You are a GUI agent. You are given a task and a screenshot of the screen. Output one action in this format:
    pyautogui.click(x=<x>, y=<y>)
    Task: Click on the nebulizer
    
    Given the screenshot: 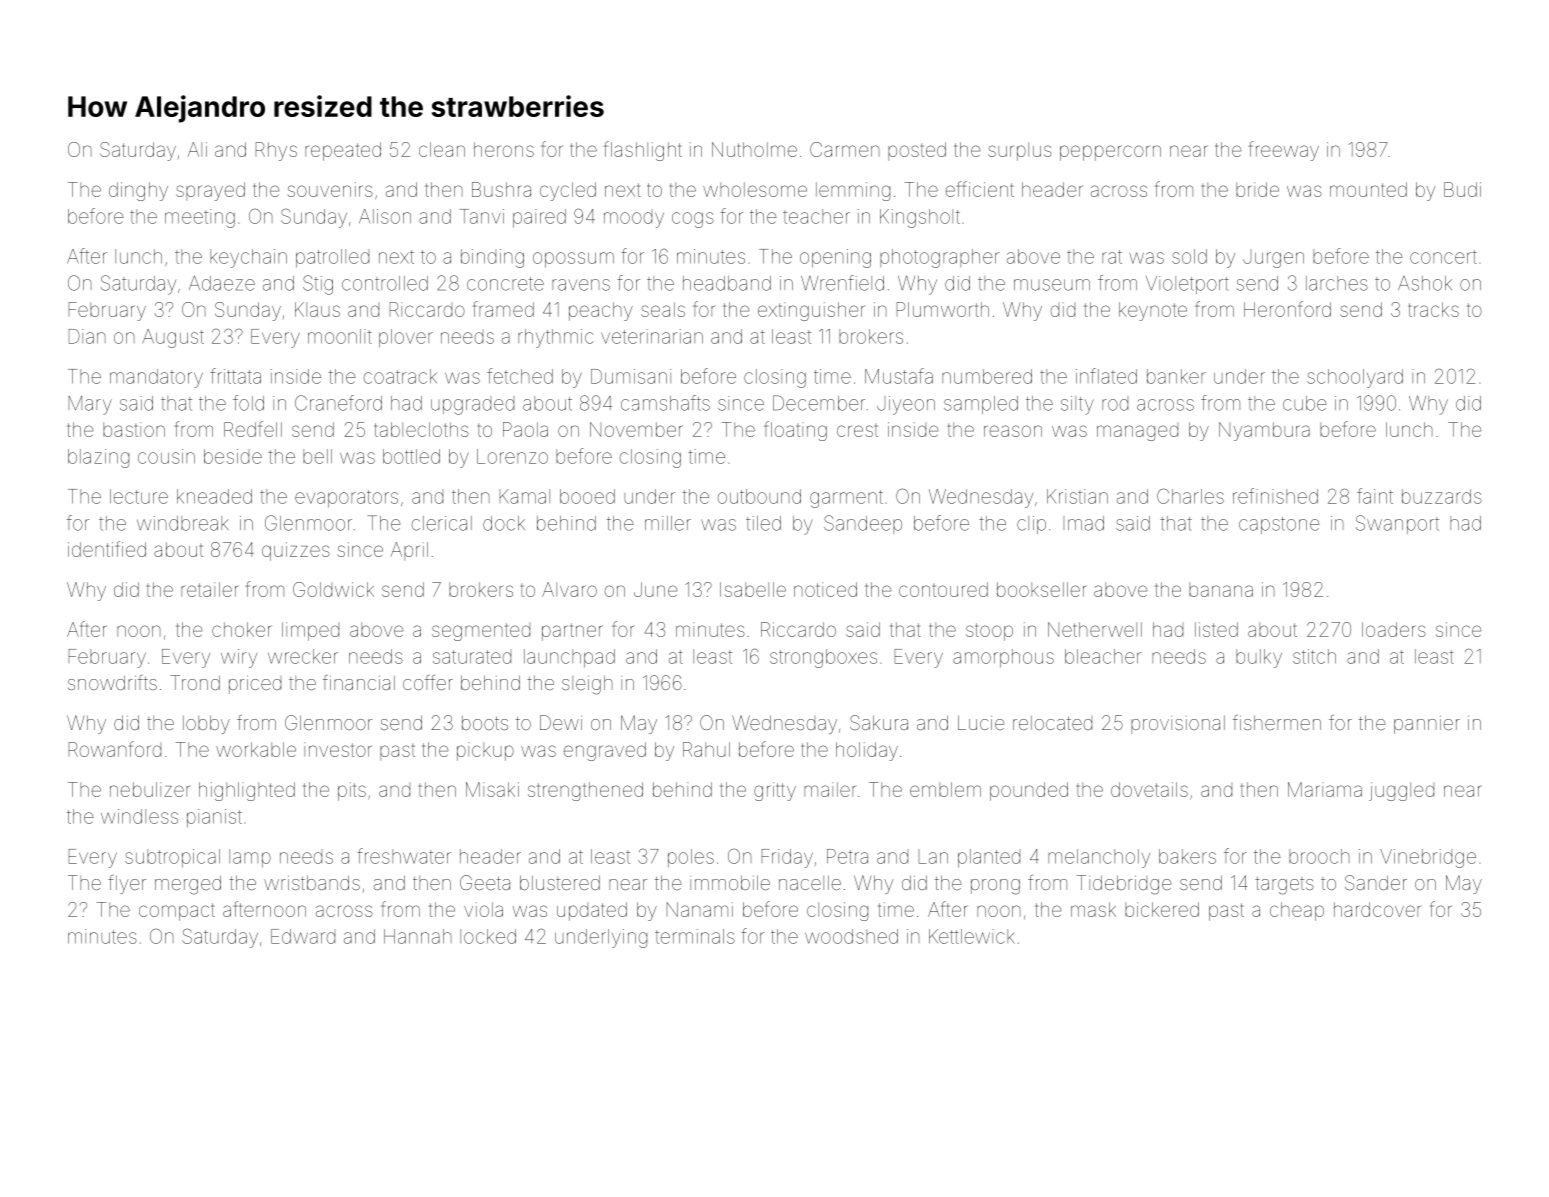 What is the action you would take?
    pyautogui.click(x=150, y=789)
